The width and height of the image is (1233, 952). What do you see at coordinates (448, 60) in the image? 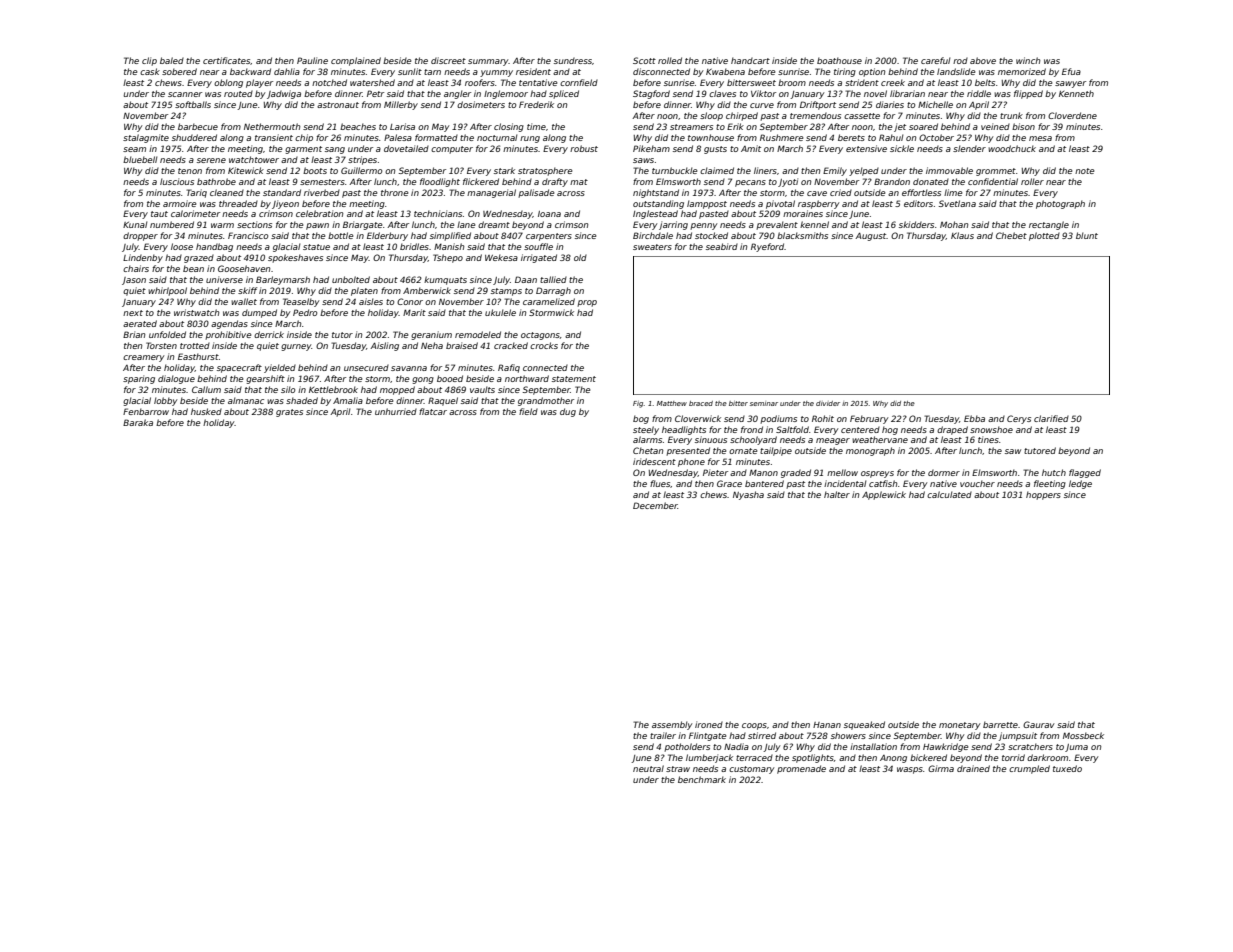
I see `discreet` at bounding box center [448, 60].
